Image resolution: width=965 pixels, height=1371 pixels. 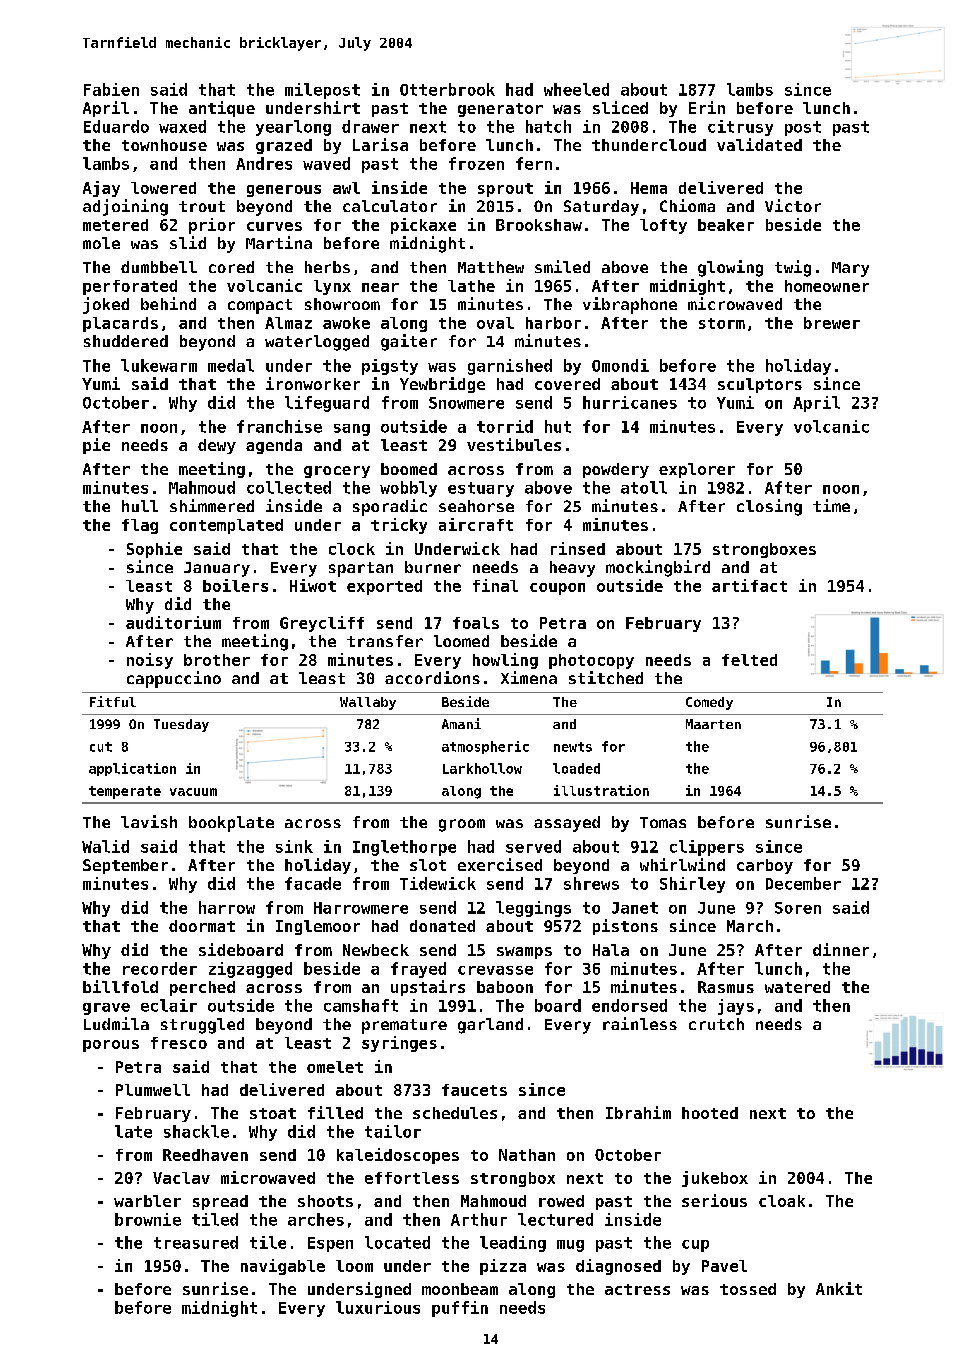 What do you see at coordinates (760, 385) in the page?
I see `sculptors` at bounding box center [760, 385].
